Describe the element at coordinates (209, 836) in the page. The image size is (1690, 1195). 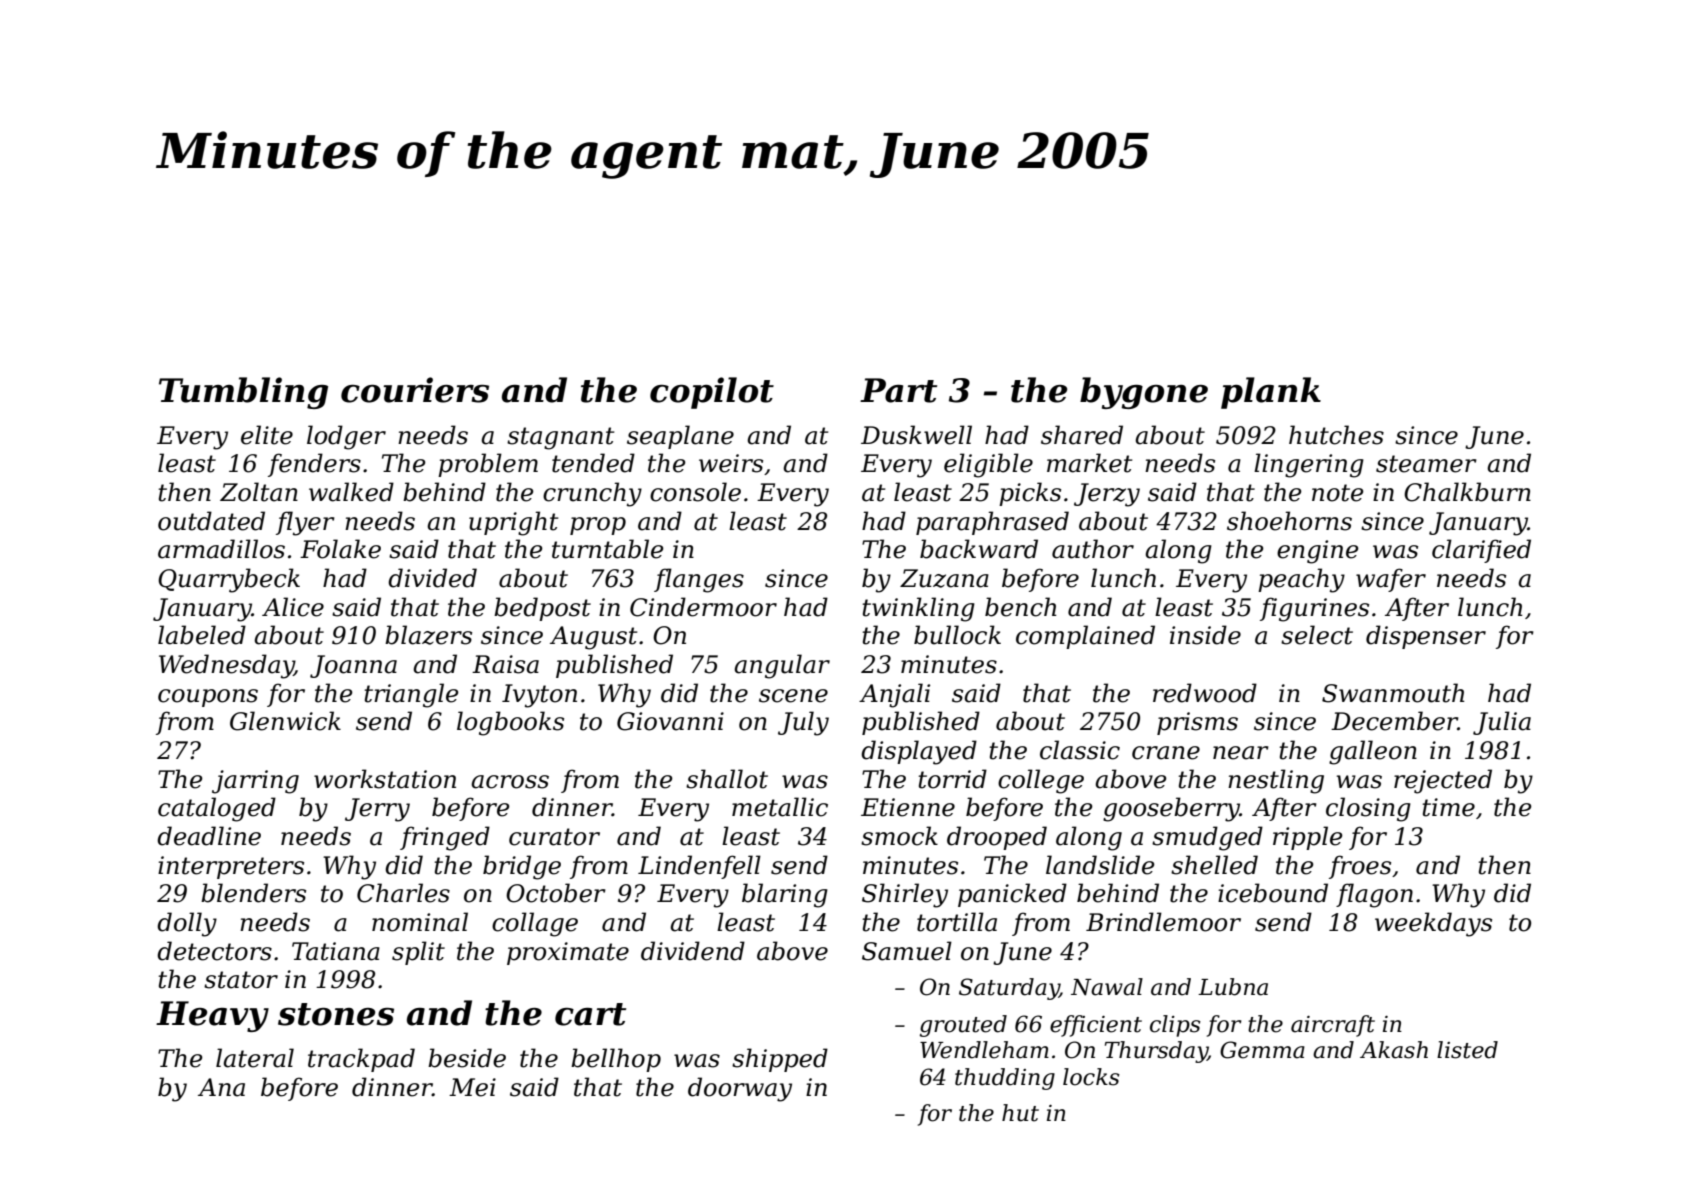
I see `deadline` at that location.
